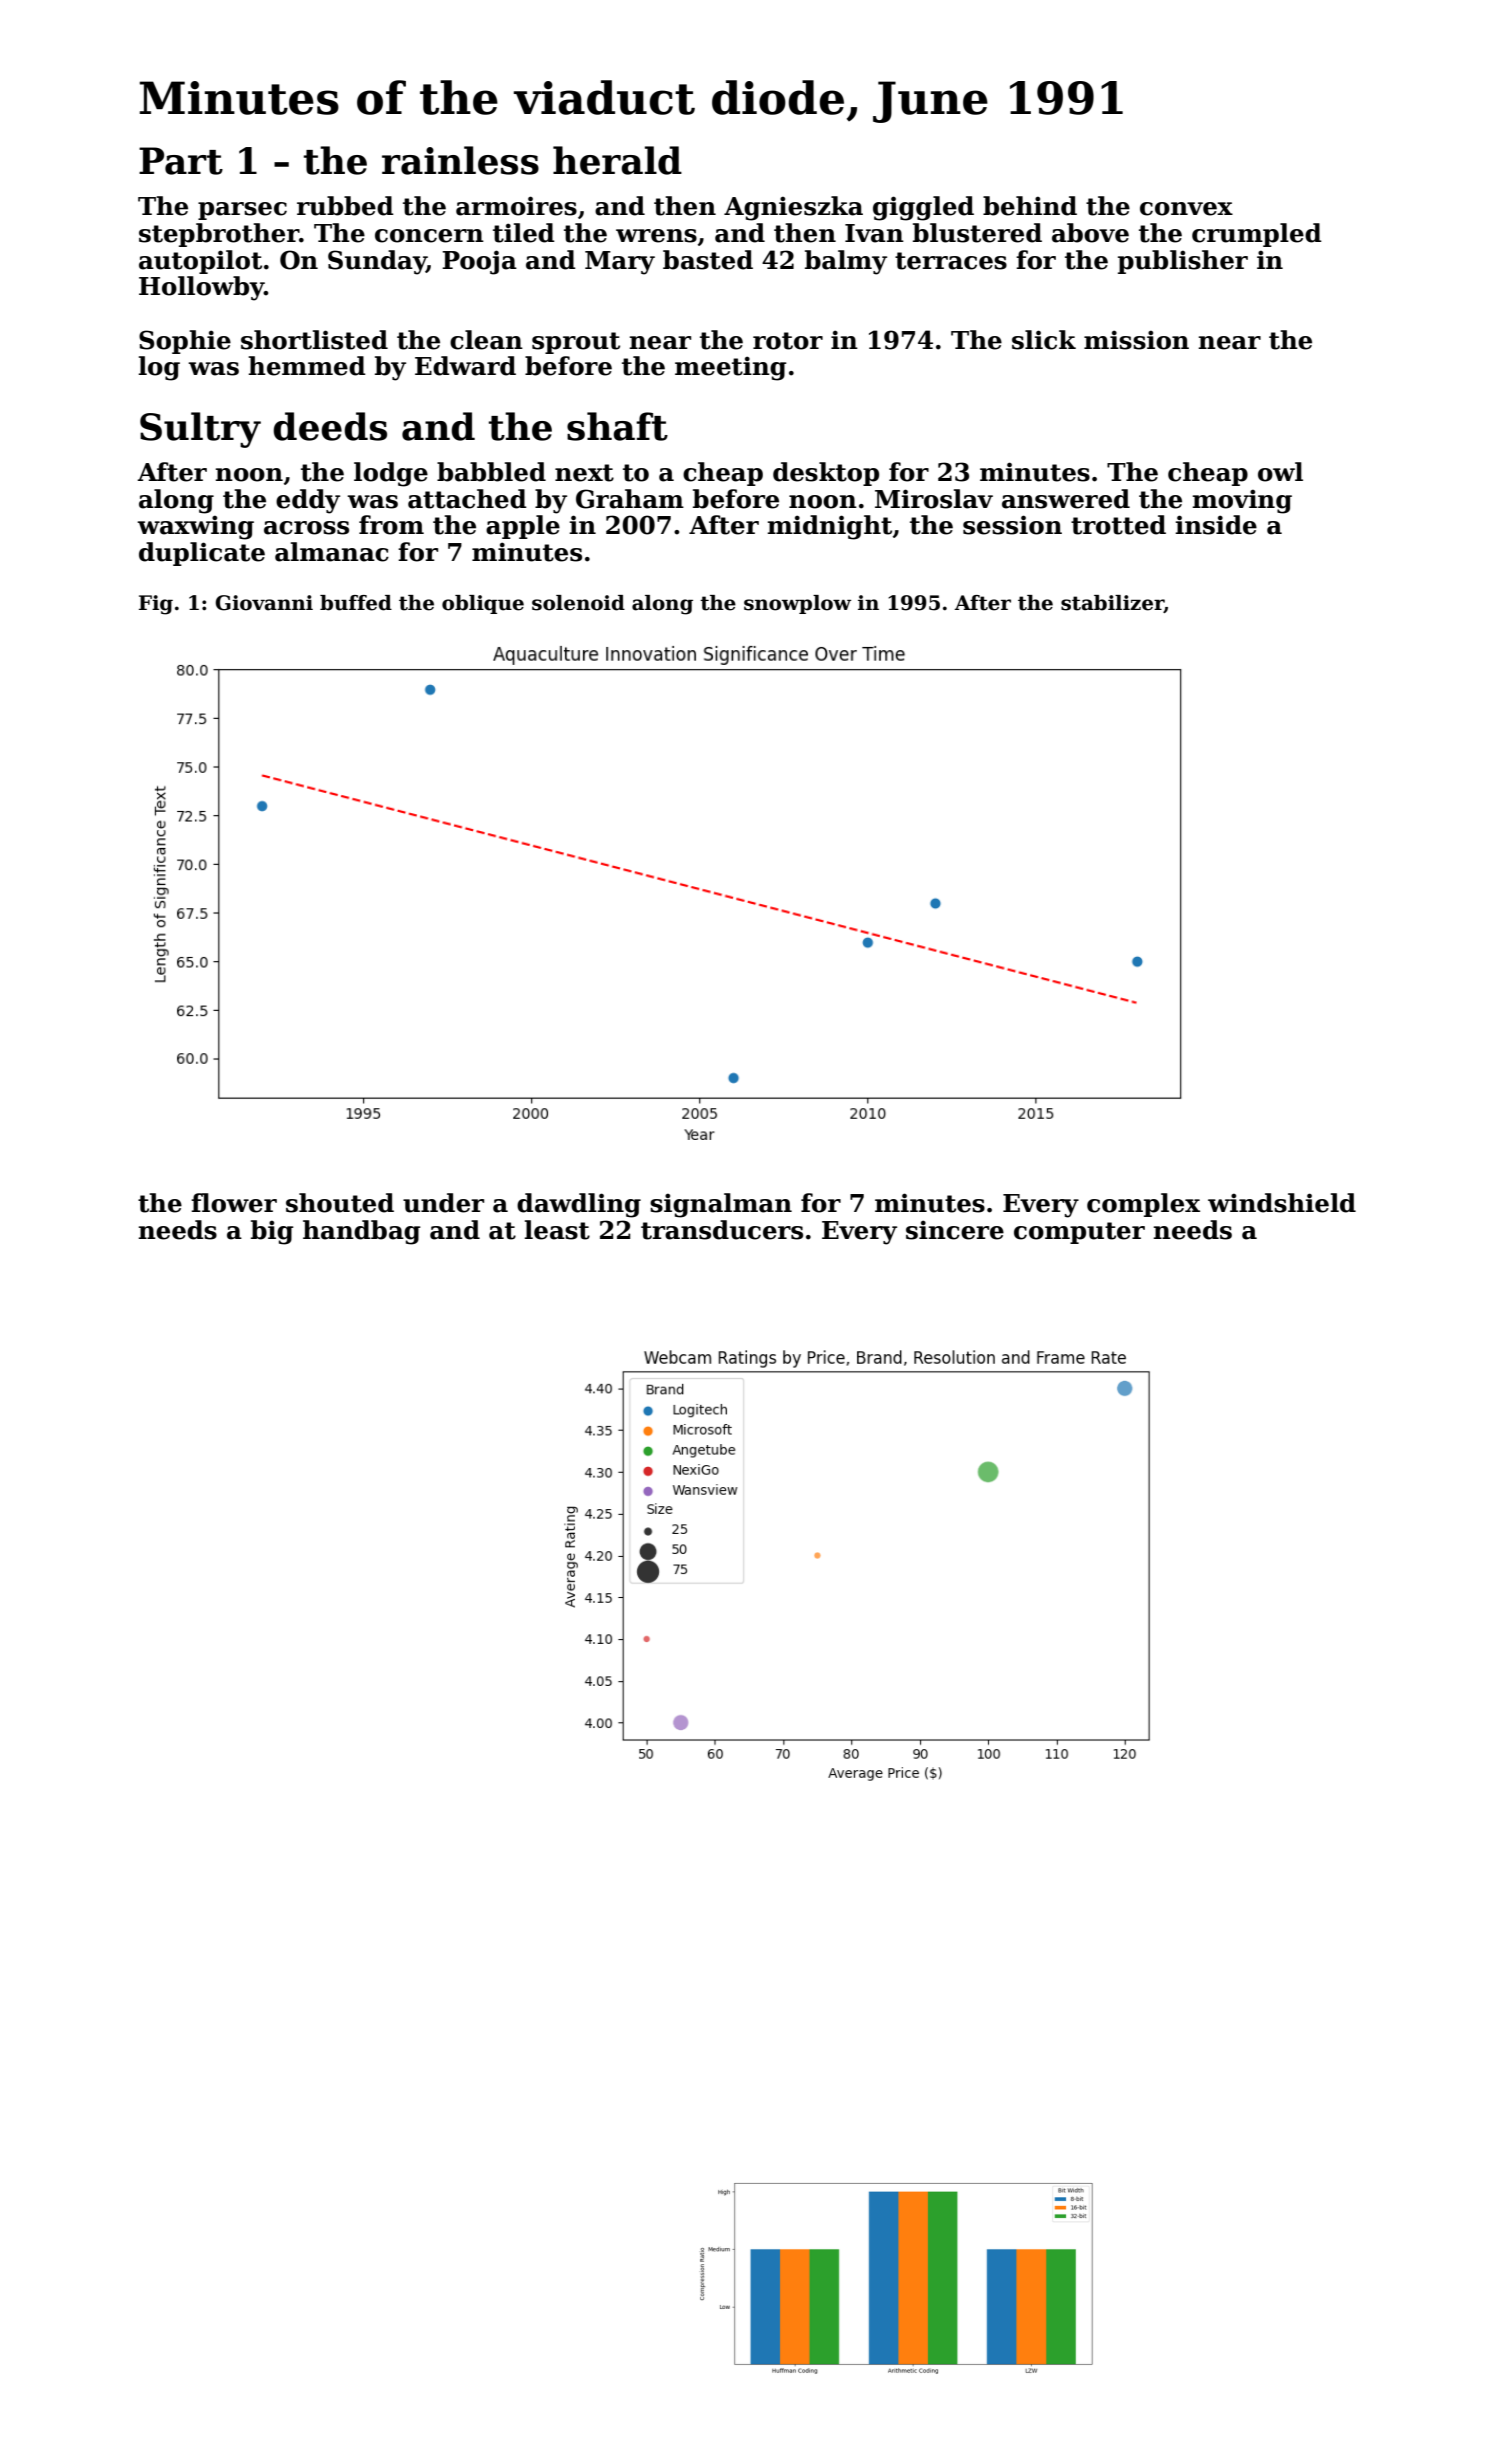  I want to click on crumpled, so click(1257, 235).
